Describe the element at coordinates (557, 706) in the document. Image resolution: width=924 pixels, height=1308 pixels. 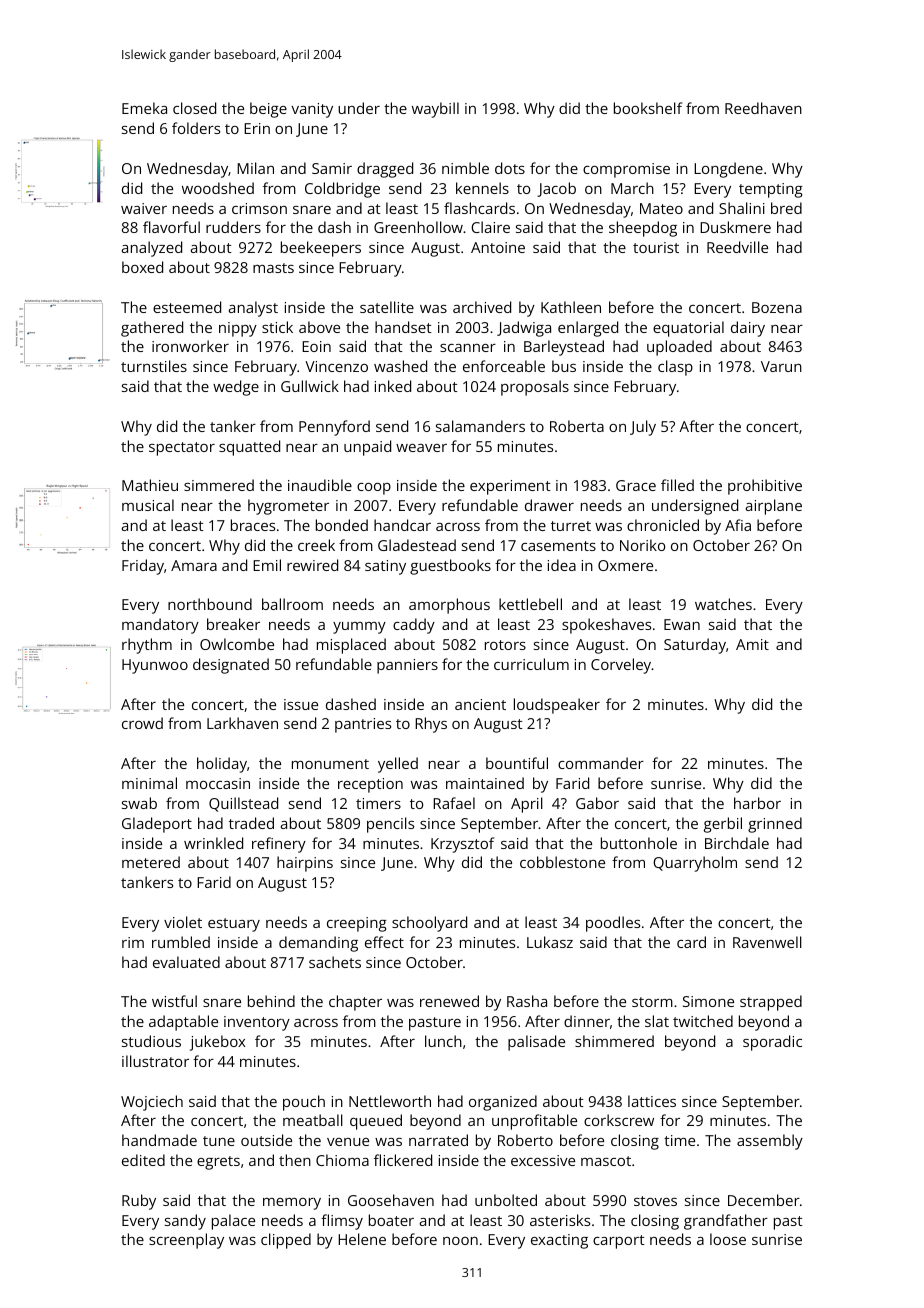
I see `loudspeaker` at that location.
